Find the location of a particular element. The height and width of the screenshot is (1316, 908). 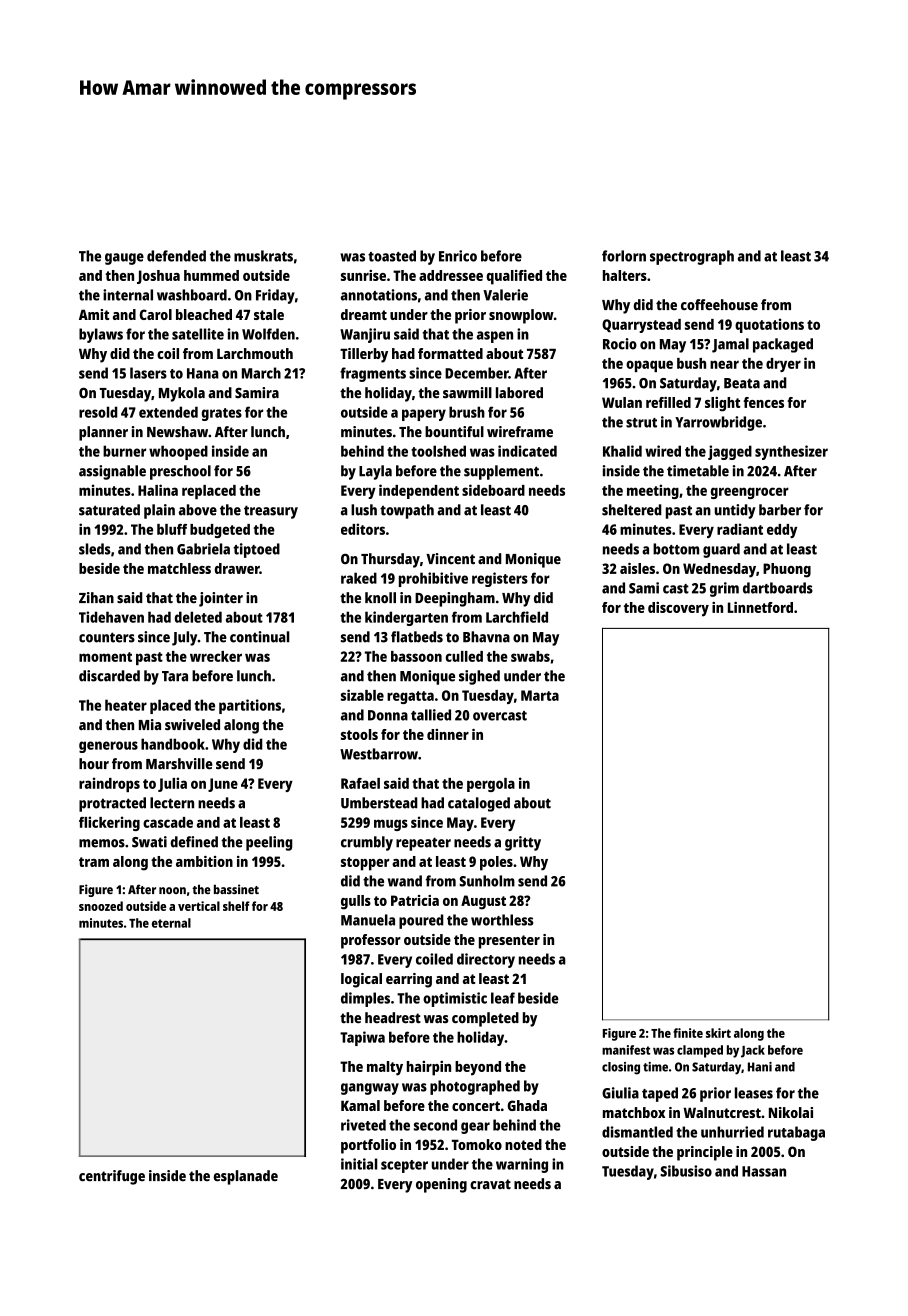

fragments is located at coordinates (373, 374).
